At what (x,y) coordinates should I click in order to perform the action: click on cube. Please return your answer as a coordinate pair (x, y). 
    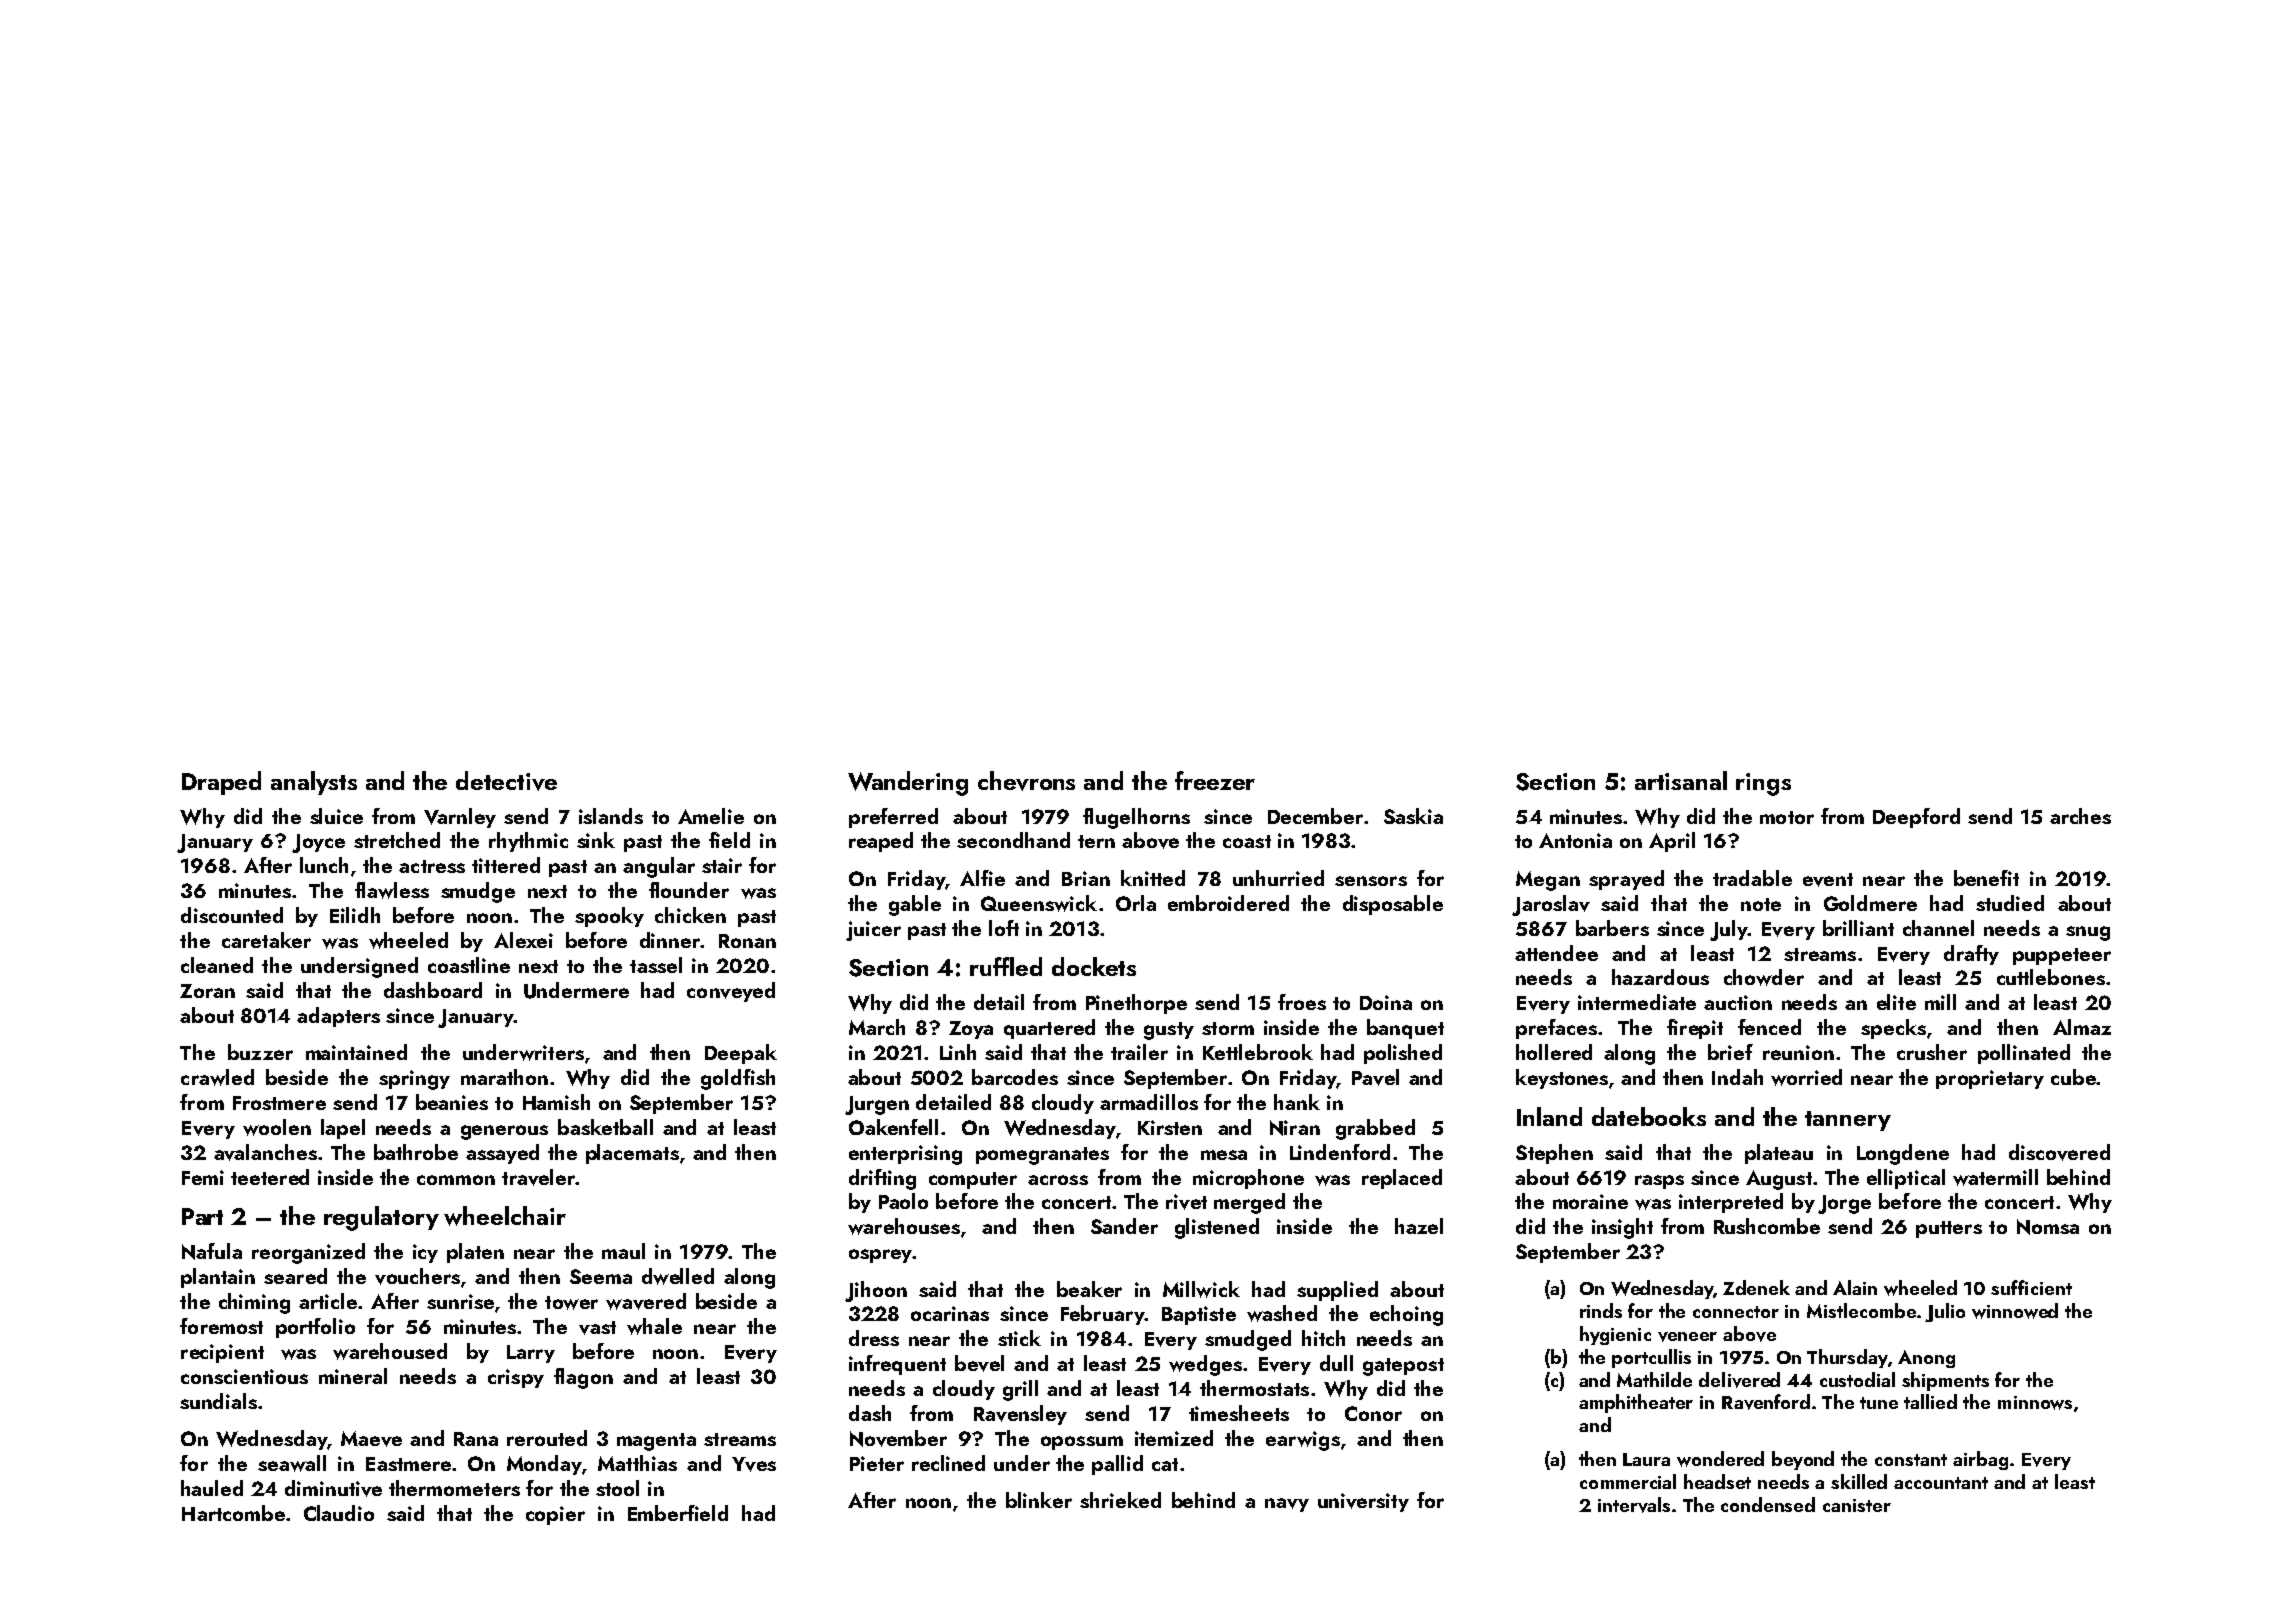
    Looking at the image, I should click on (2073, 1077).
